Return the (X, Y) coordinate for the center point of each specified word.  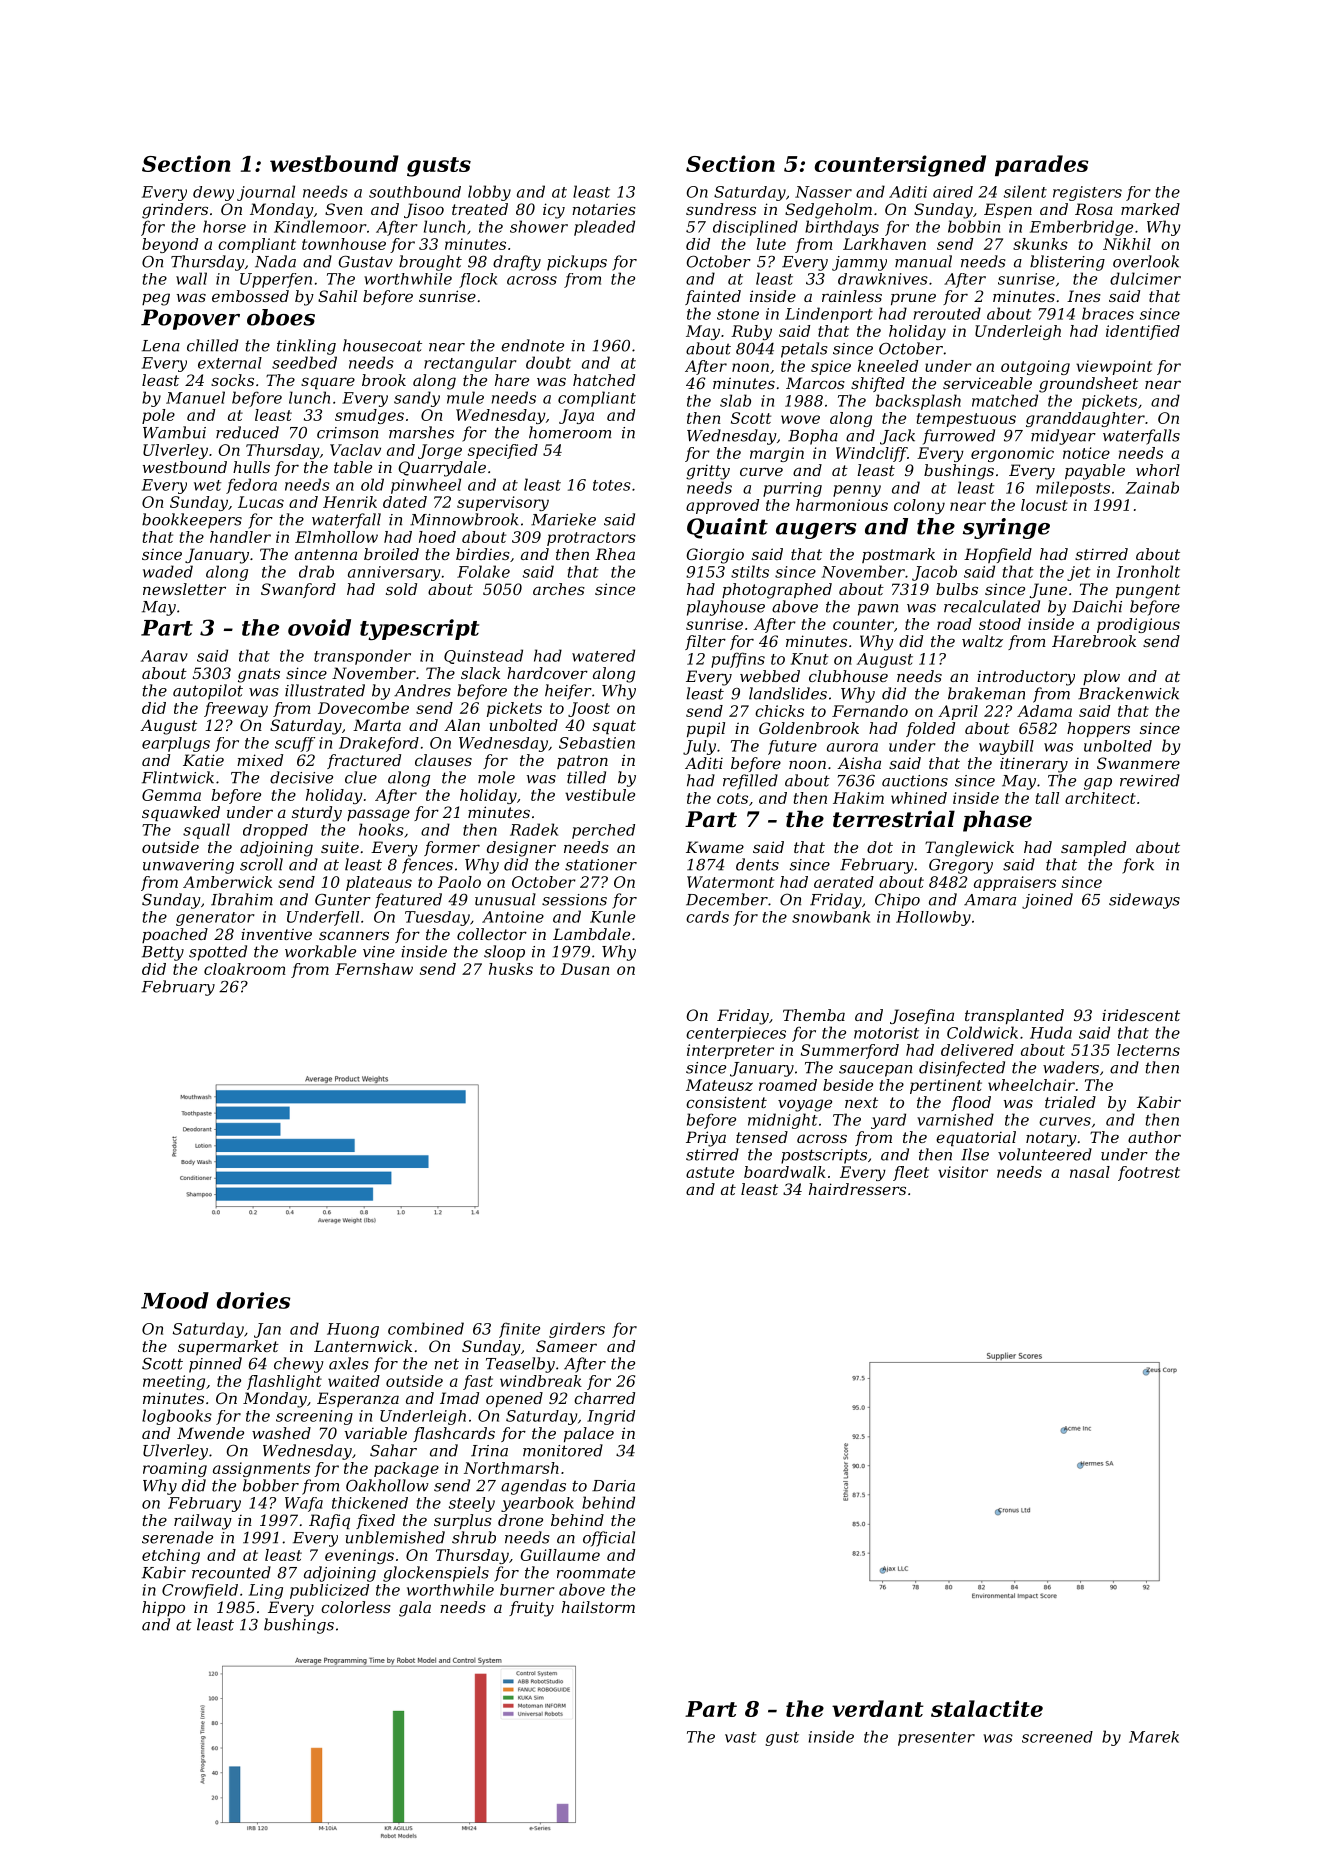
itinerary (1034, 765)
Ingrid (611, 1417)
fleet (911, 1173)
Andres (422, 690)
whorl (1158, 470)
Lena (161, 346)
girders (577, 1330)
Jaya (576, 416)
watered (603, 655)
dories (253, 1300)
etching (171, 1556)
